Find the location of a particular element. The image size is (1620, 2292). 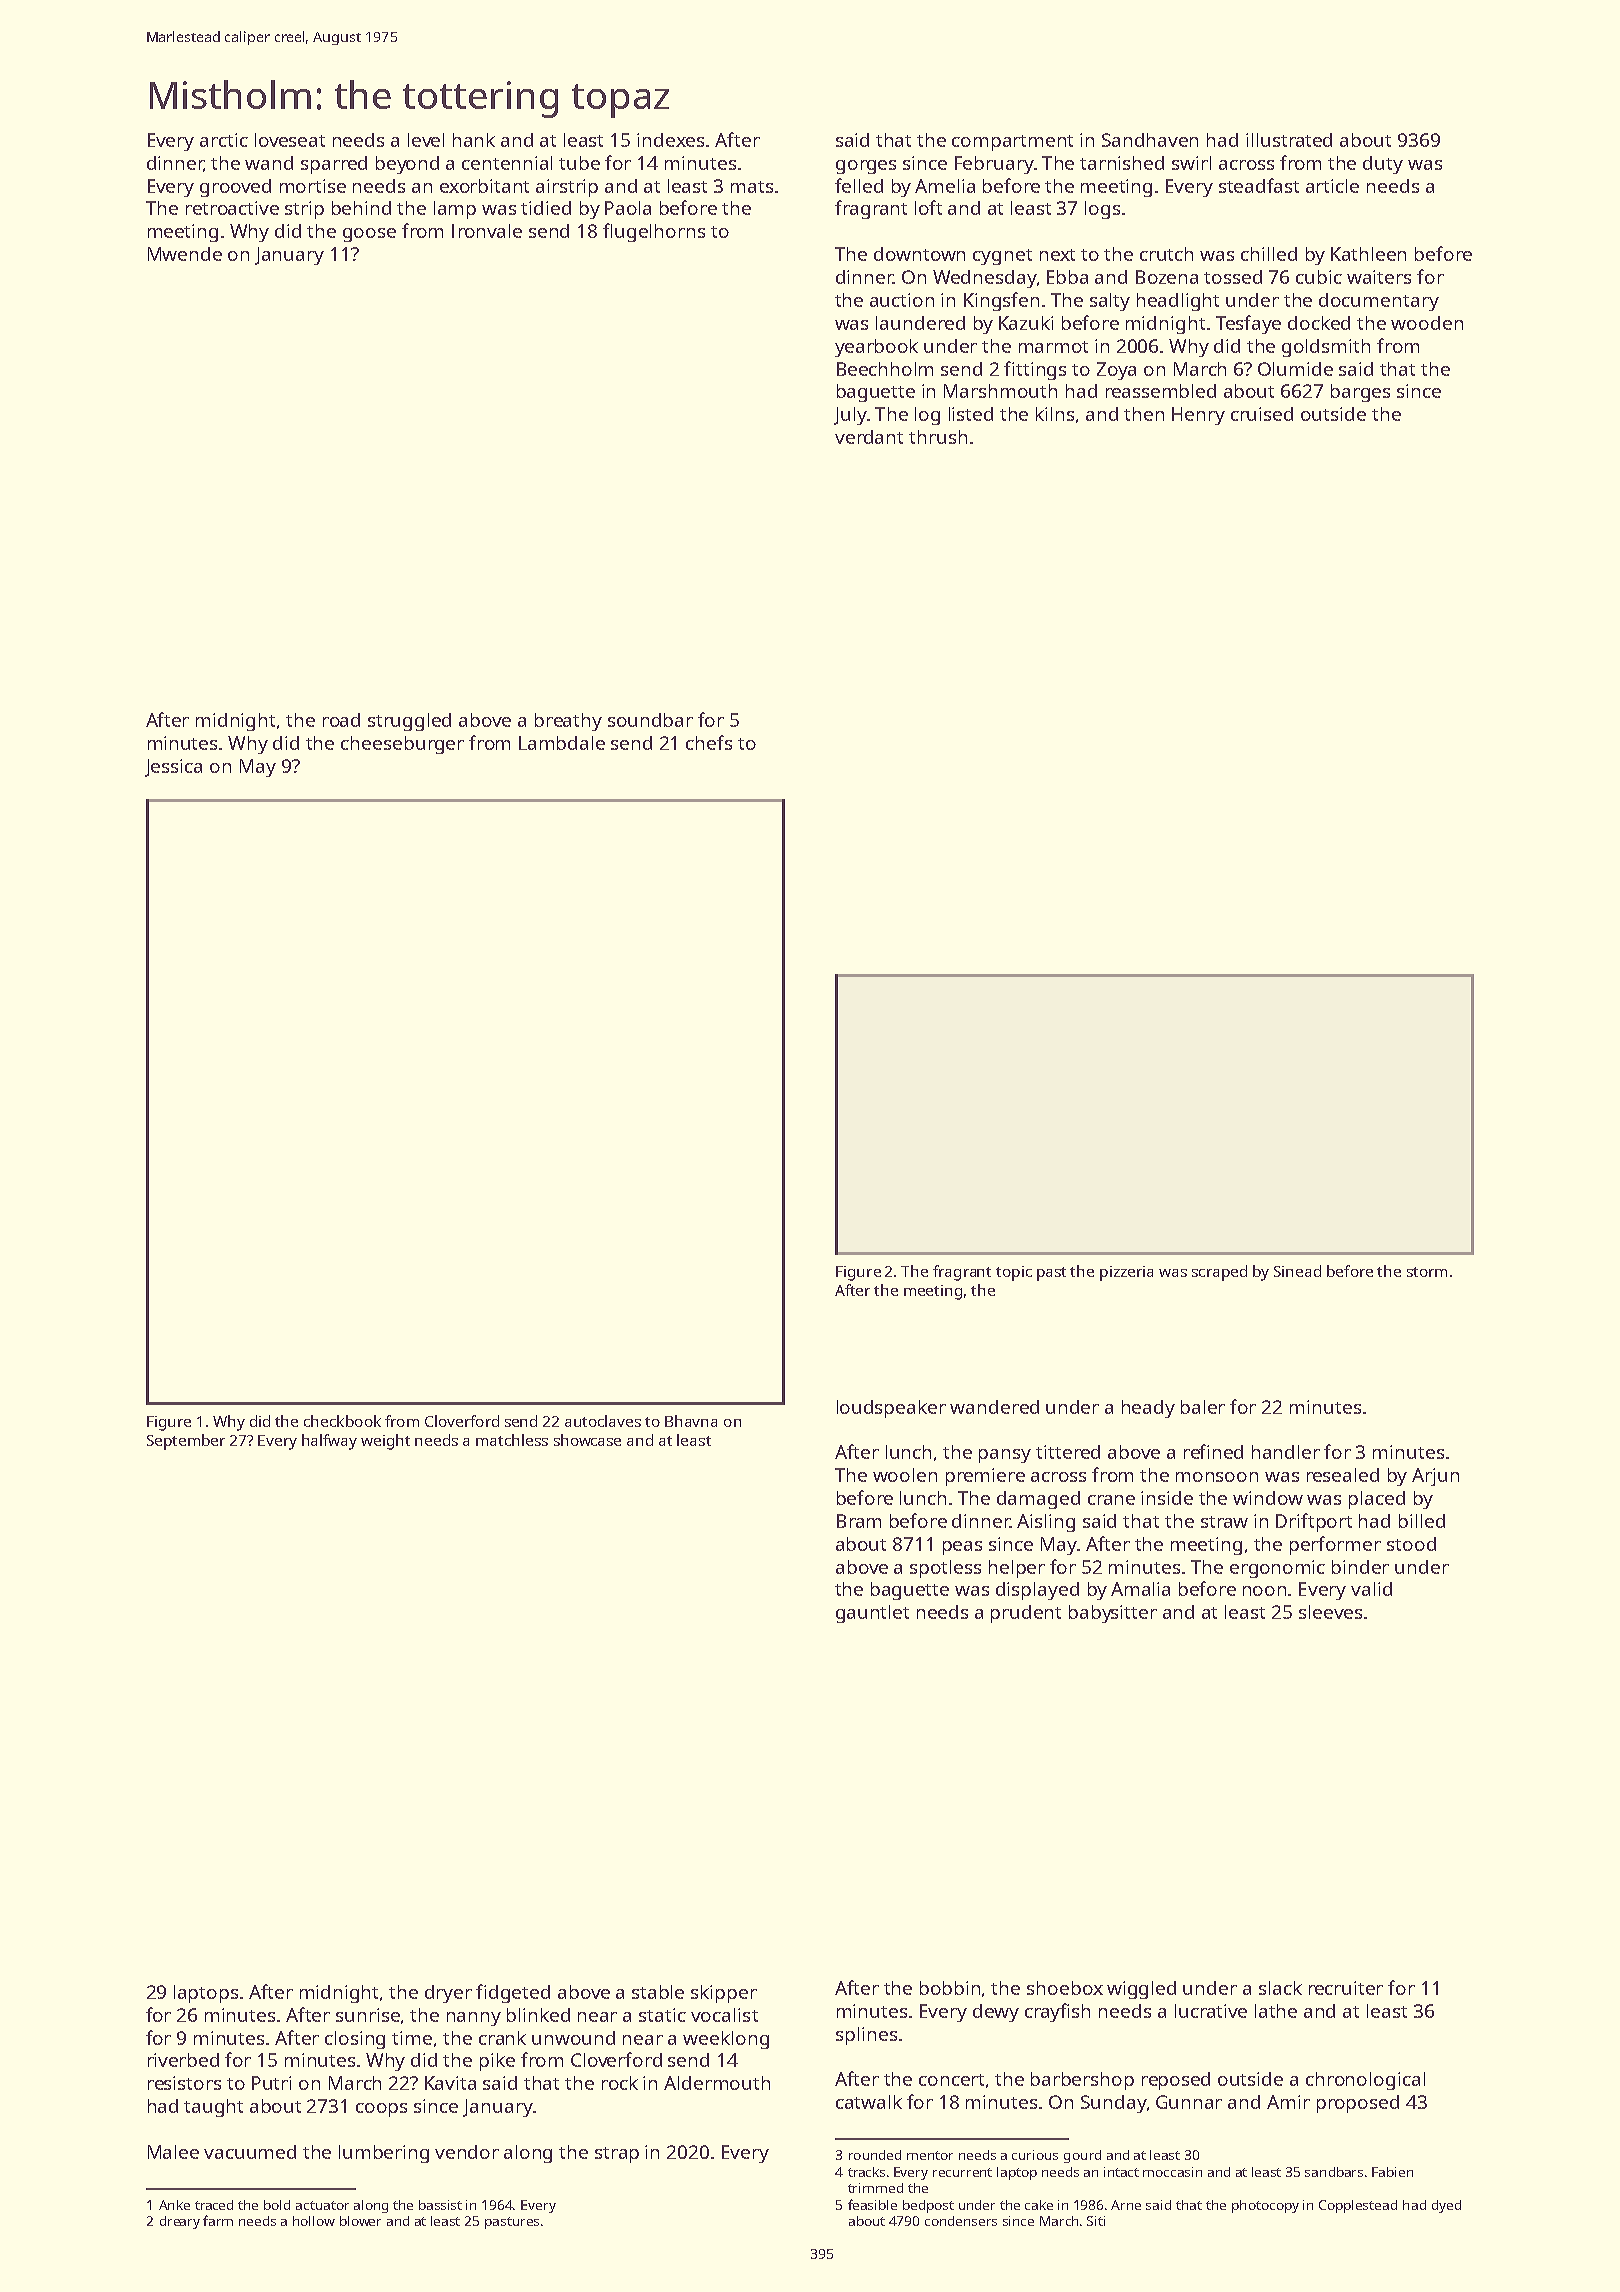

cheeseburger is located at coordinates (402, 745).
